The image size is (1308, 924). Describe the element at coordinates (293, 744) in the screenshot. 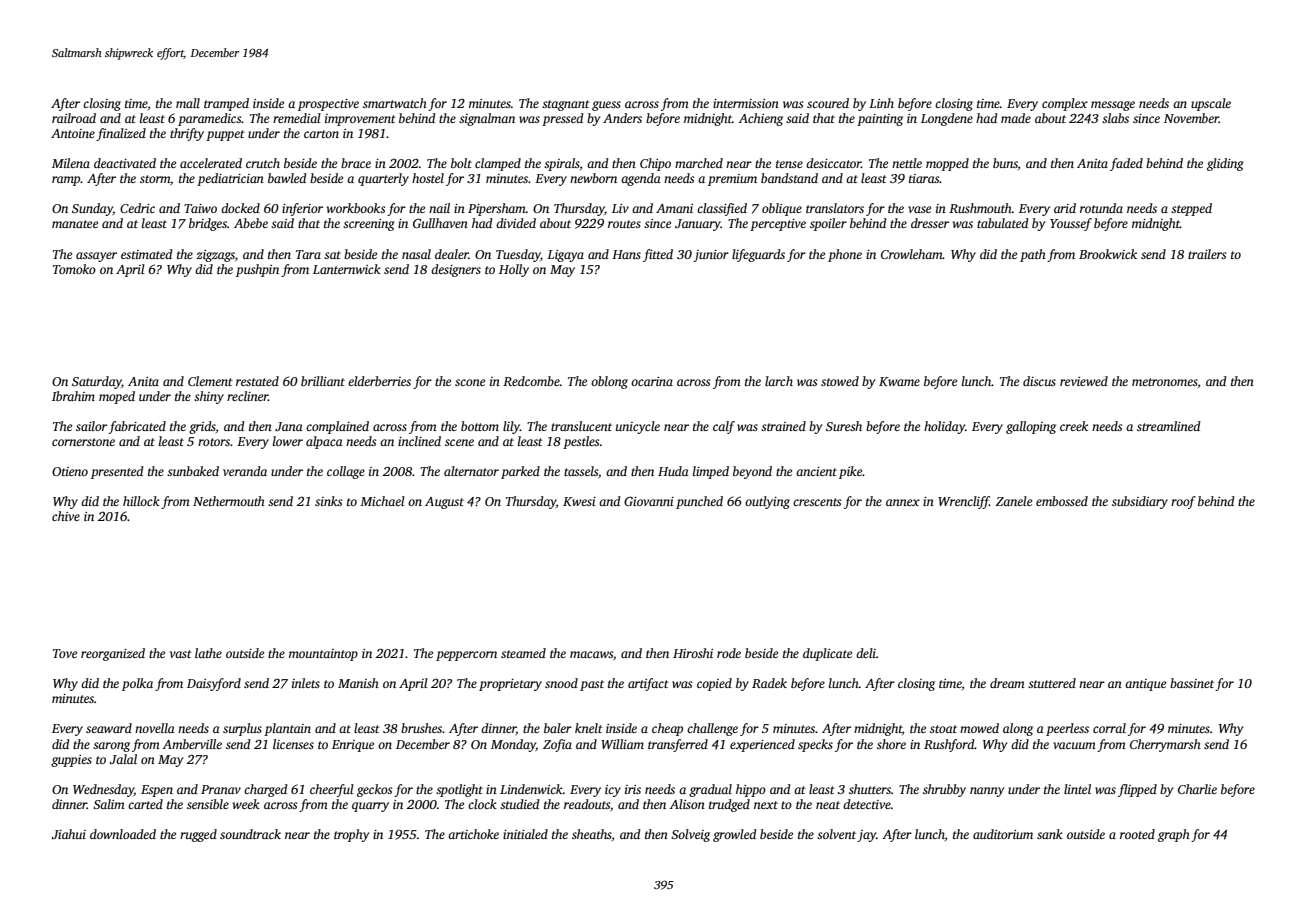

I see `licenses` at that location.
